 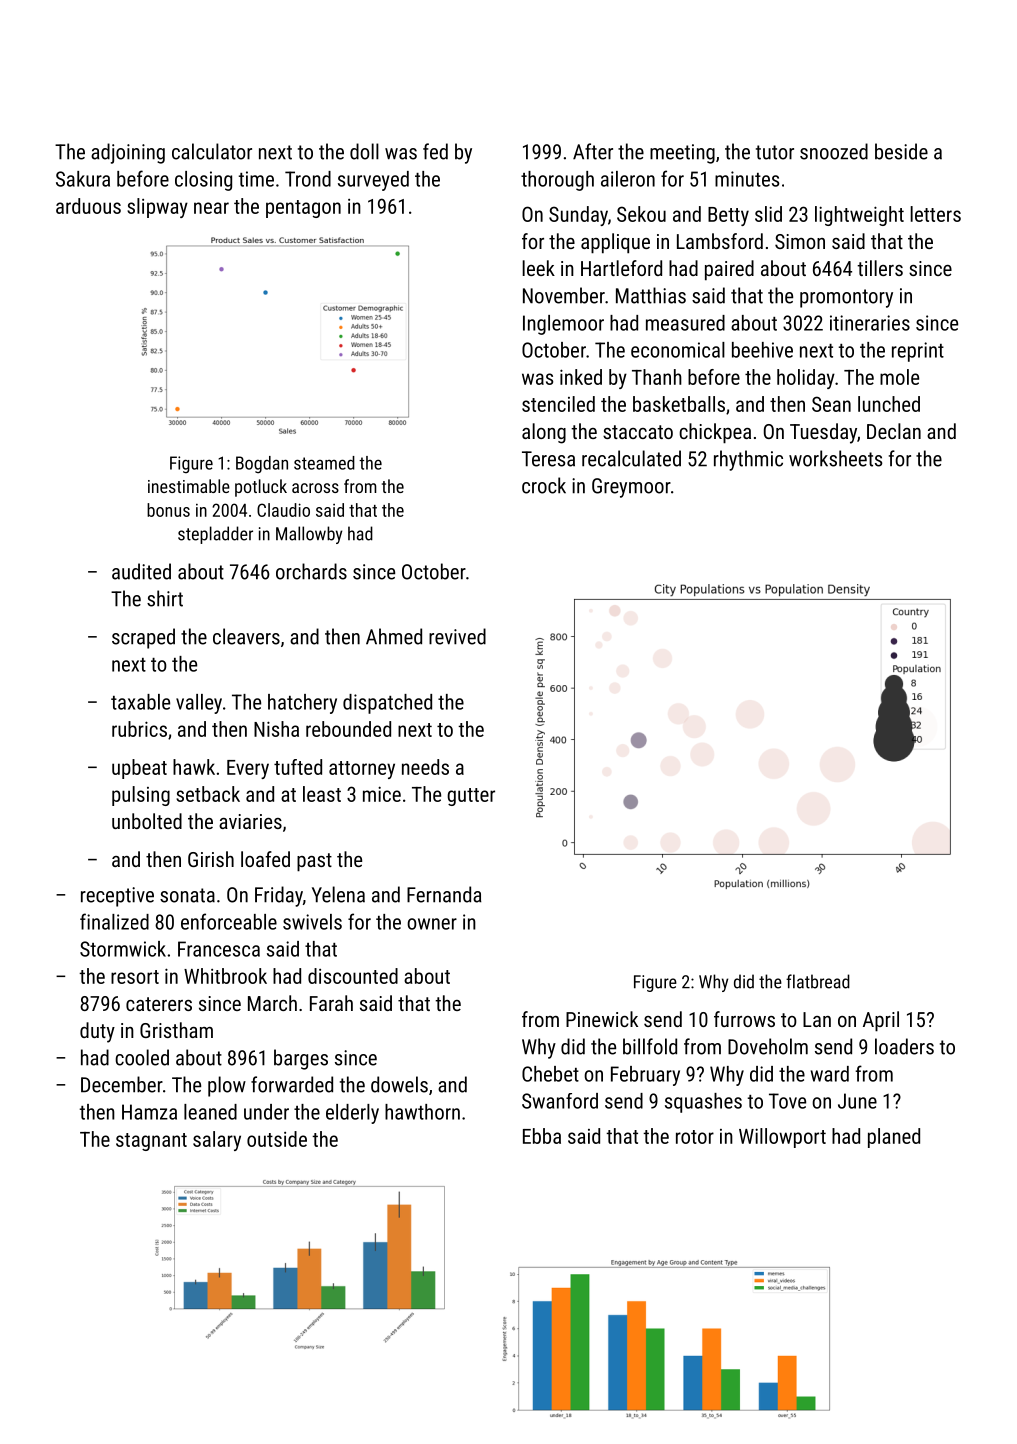 I want to click on near, so click(x=211, y=208).
